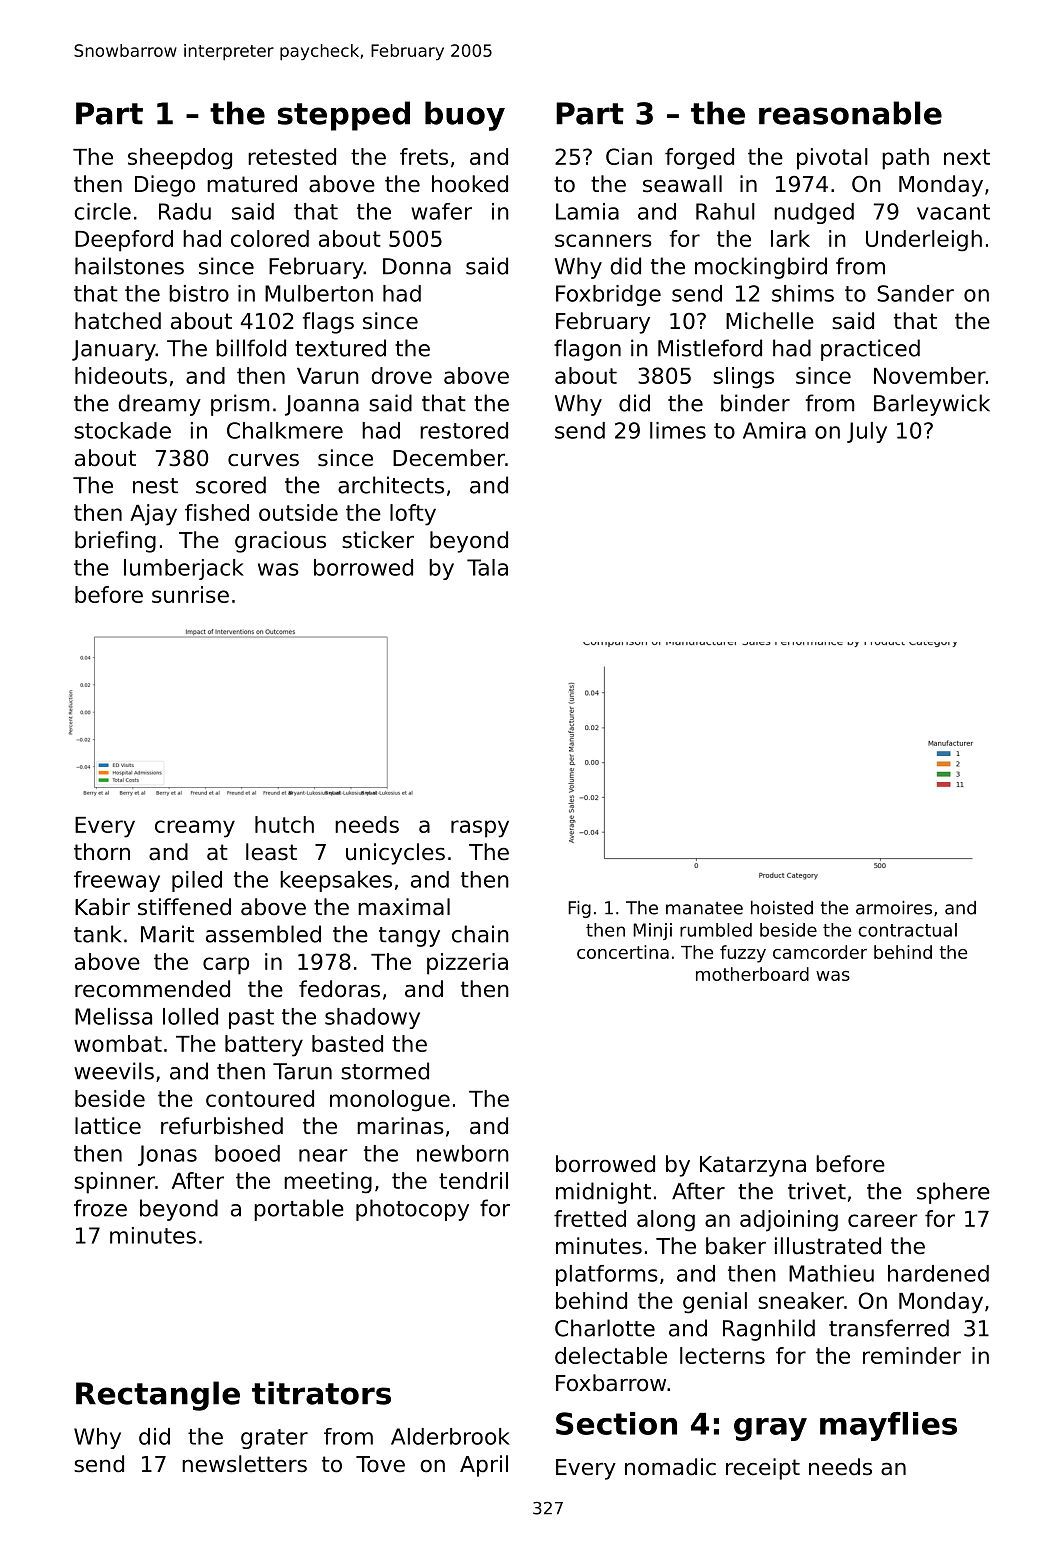 This screenshot has width=1064, height=1541. I want to click on stepped, so click(344, 116).
